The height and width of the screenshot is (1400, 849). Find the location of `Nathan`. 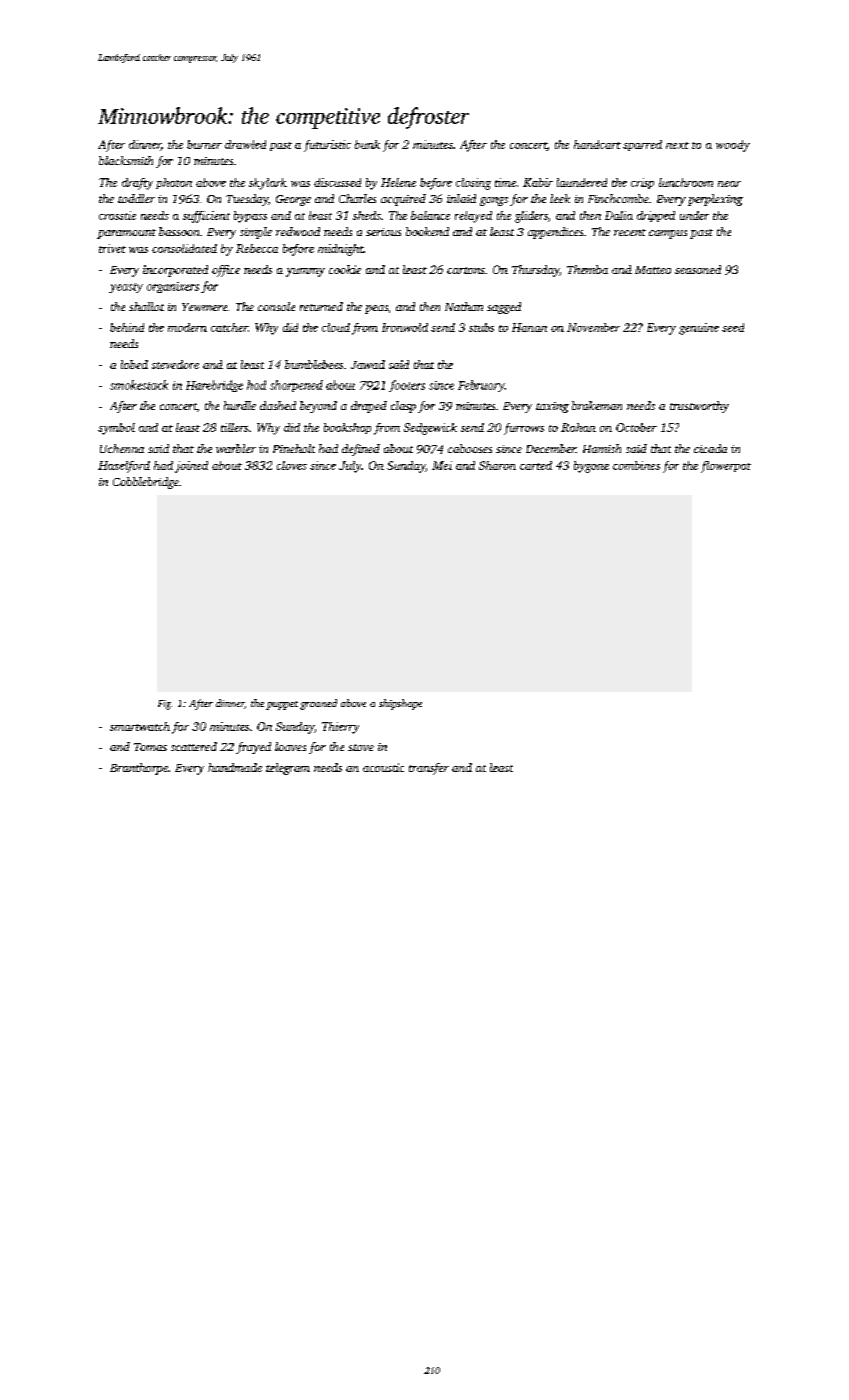

Nathan is located at coordinates (464, 306).
